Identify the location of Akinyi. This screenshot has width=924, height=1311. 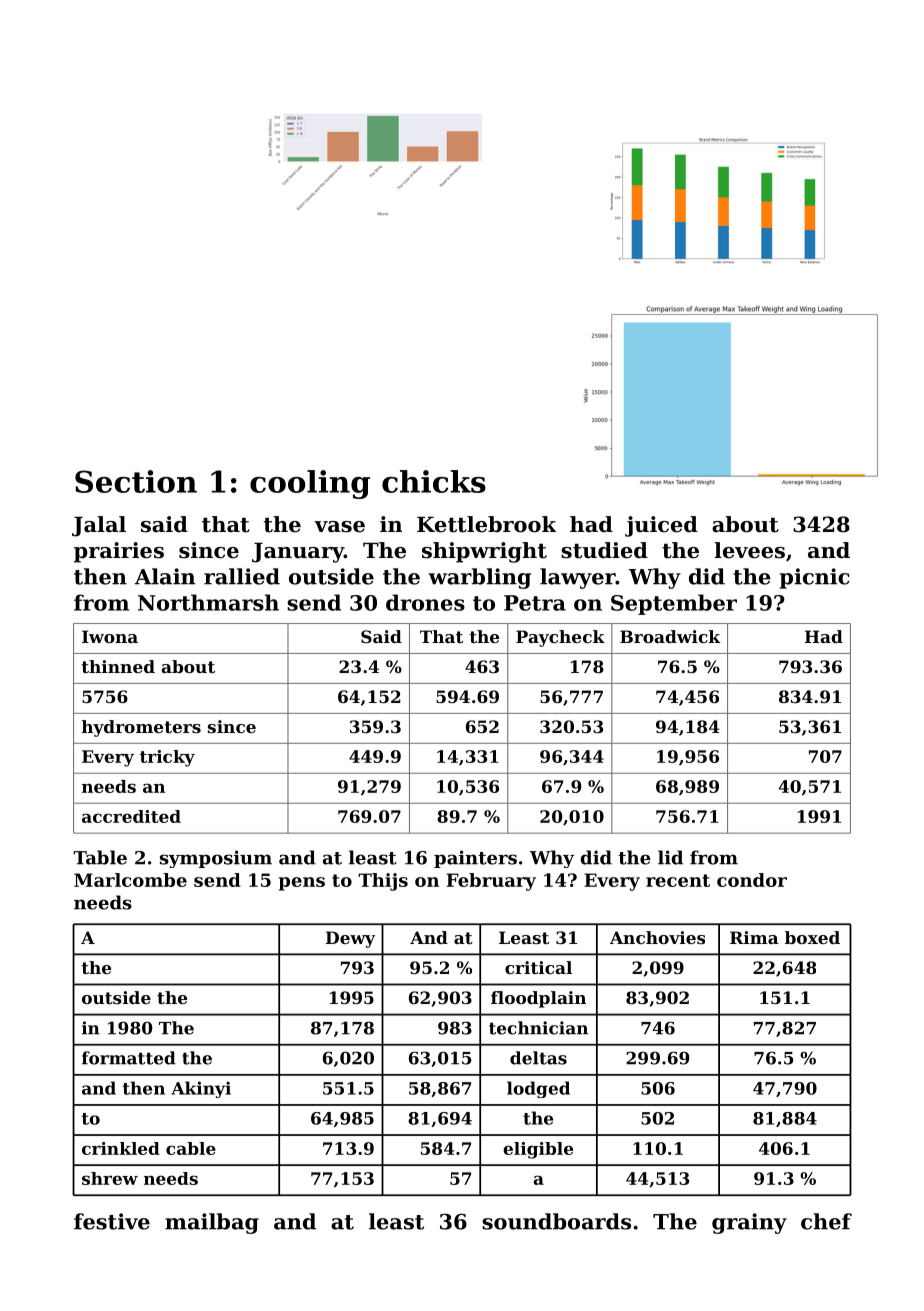
(201, 1089).
